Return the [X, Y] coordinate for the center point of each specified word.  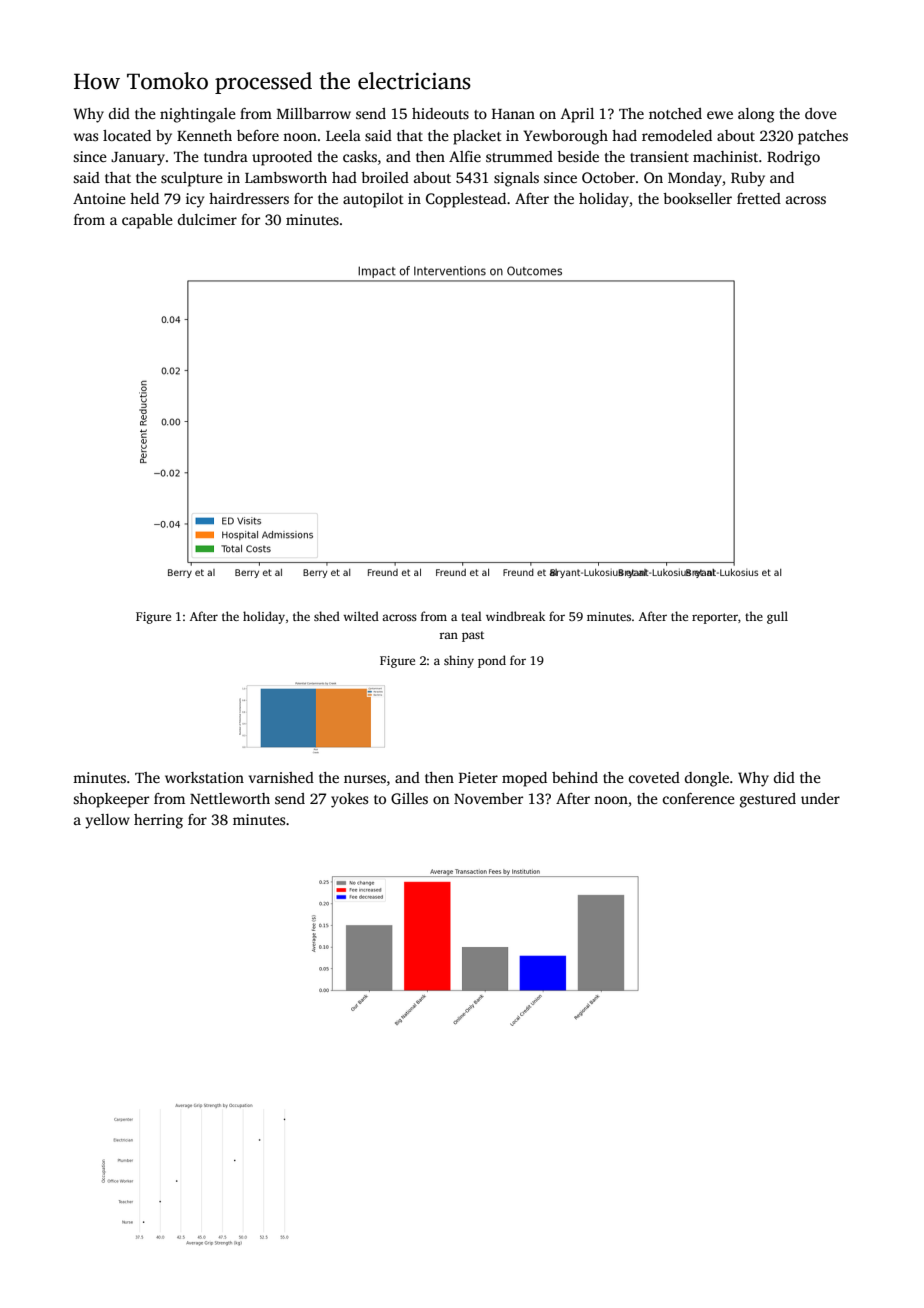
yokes [349, 800]
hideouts [440, 113]
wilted [361, 616]
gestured [768, 800]
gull [777, 617]
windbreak [515, 616]
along [756, 115]
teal [471, 616]
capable [147, 221]
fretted [759, 198]
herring [158, 821]
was [86, 137]
